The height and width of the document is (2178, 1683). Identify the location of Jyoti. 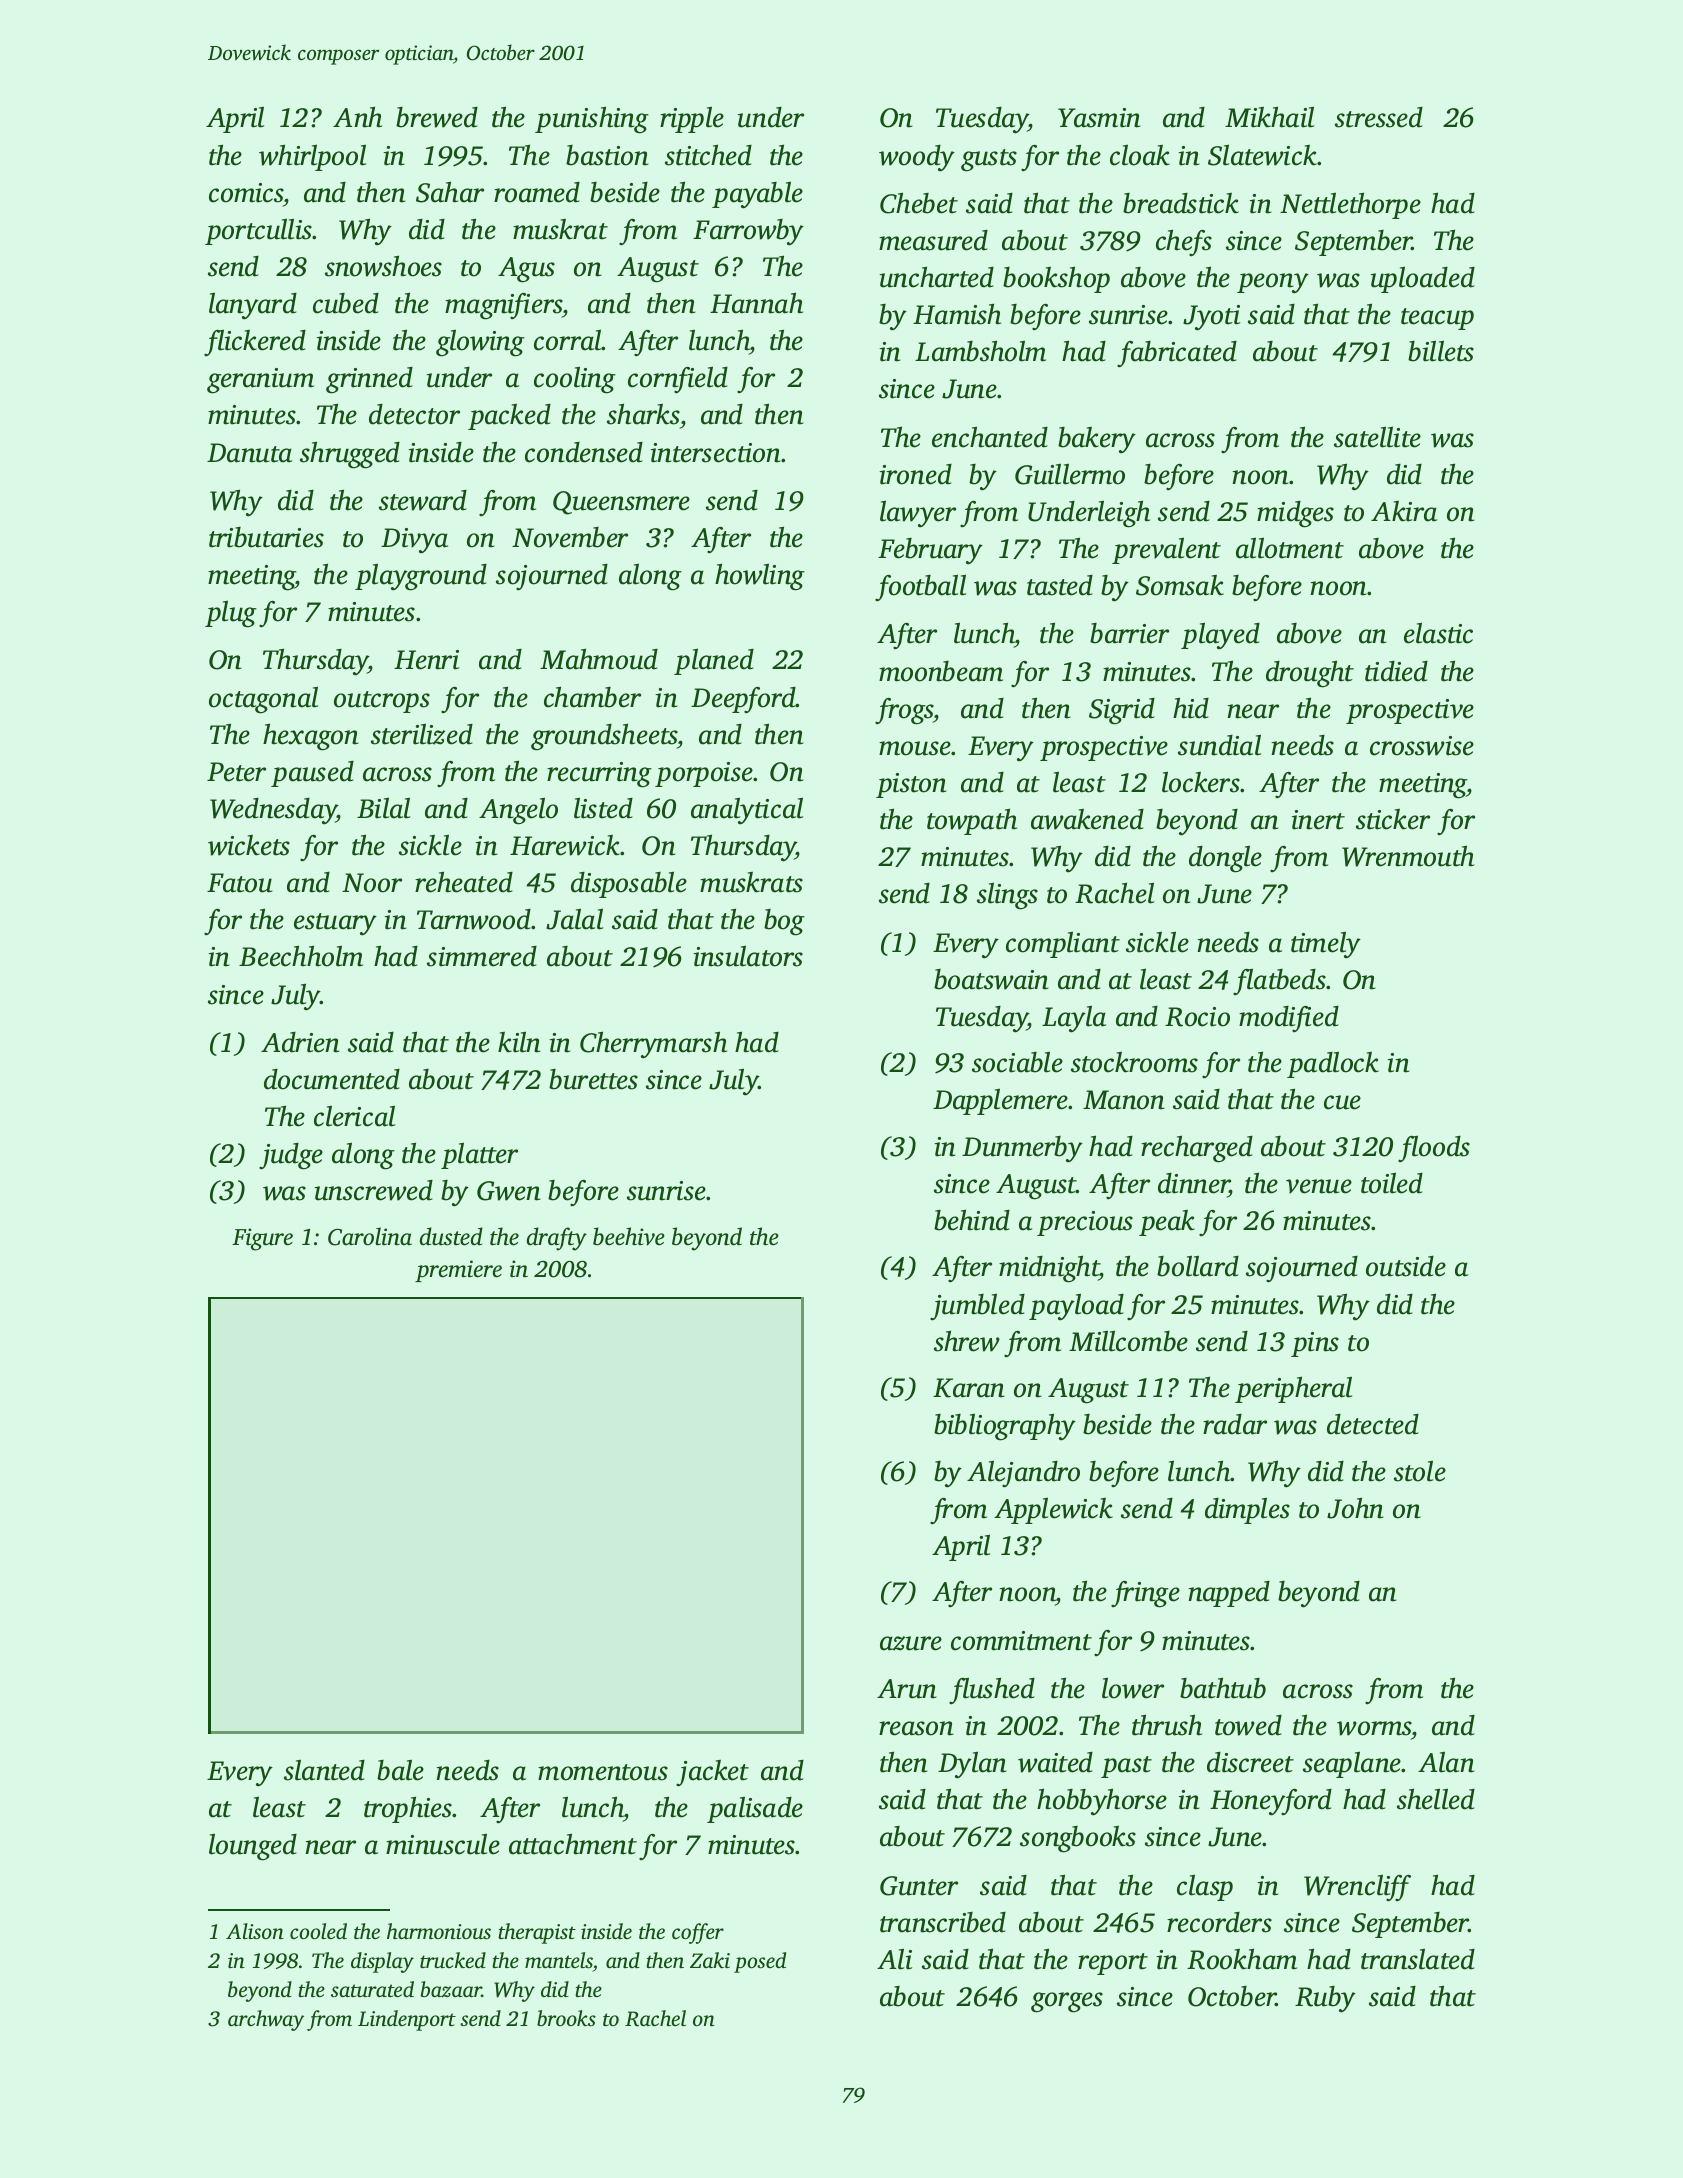
(1211, 318).
